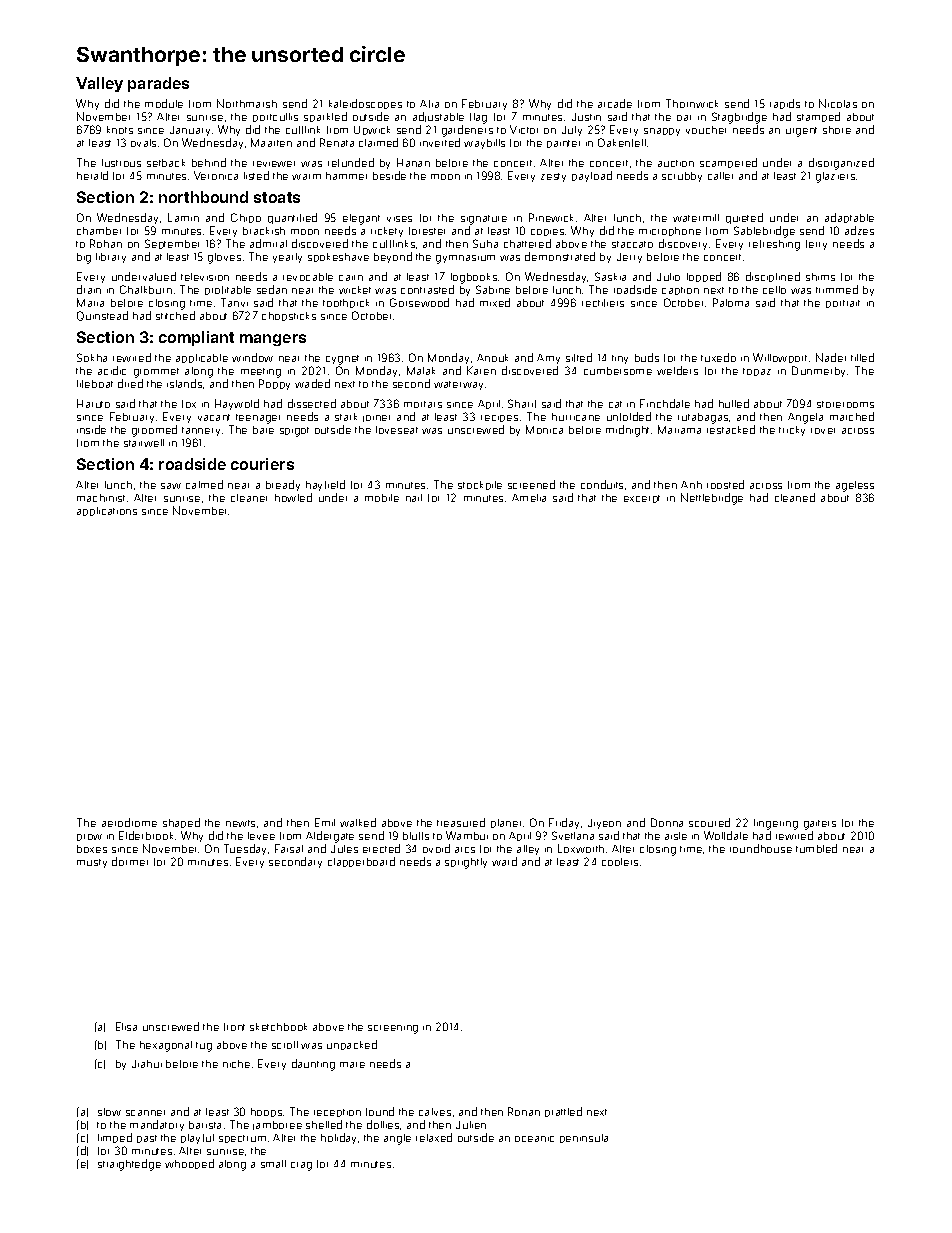 The height and width of the page is (1233, 952). Describe the element at coordinates (761, 848) in the page. I see `roundhouse` at that location.
